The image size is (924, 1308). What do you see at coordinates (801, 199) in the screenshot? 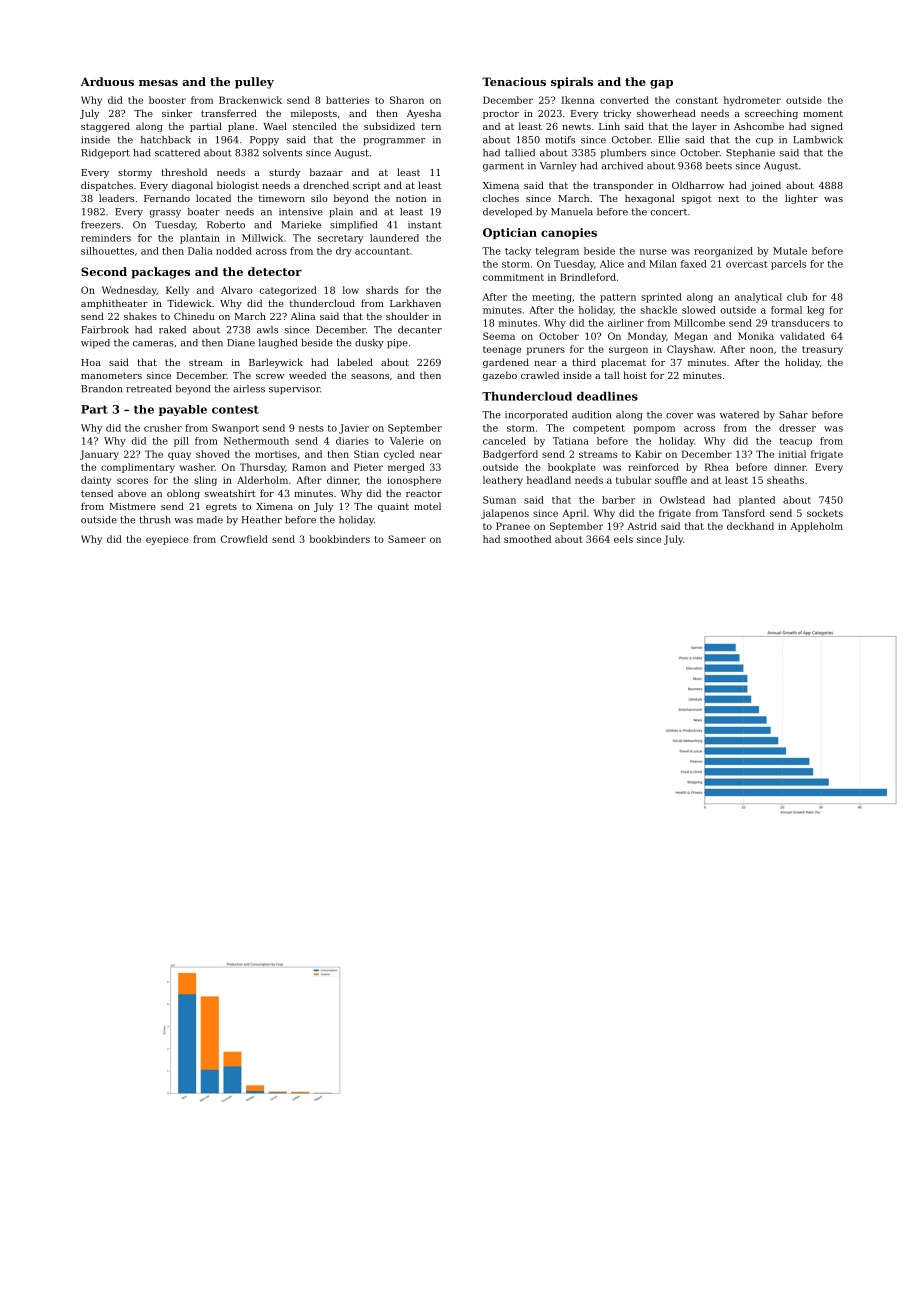
I see `lighter` at bounding box center [801, 199].
